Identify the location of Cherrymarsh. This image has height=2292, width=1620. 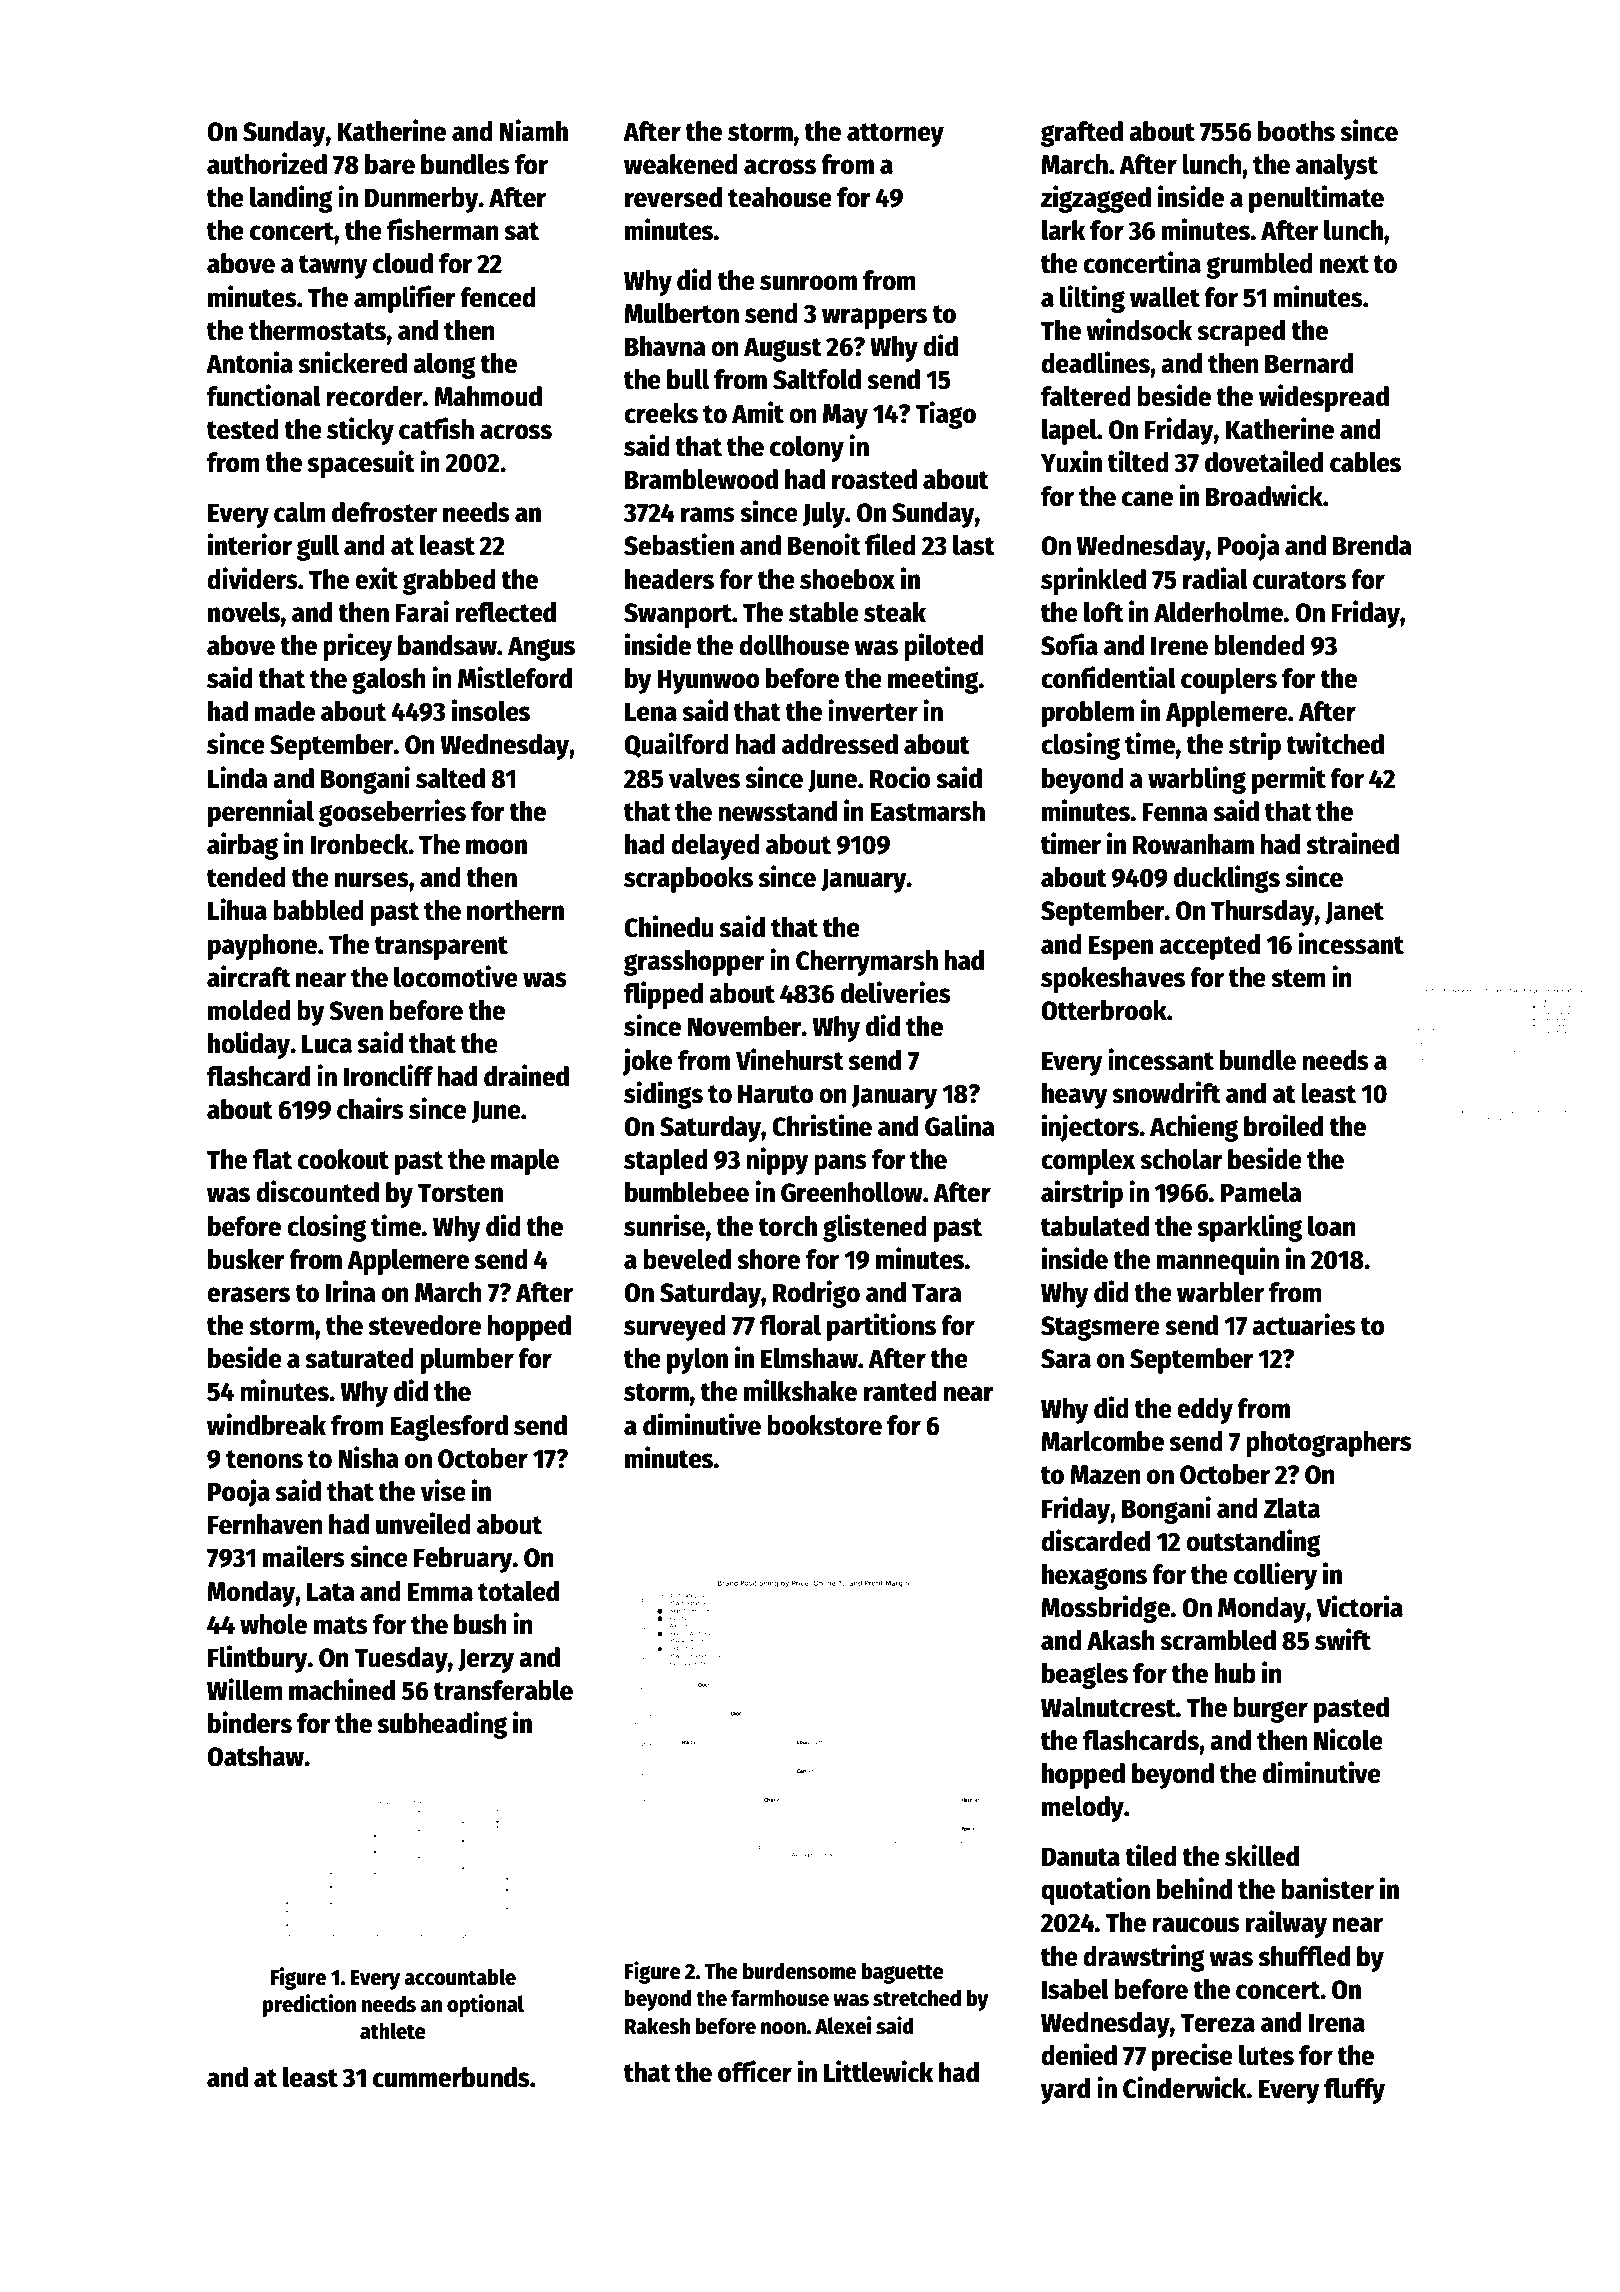
(867, 963).
